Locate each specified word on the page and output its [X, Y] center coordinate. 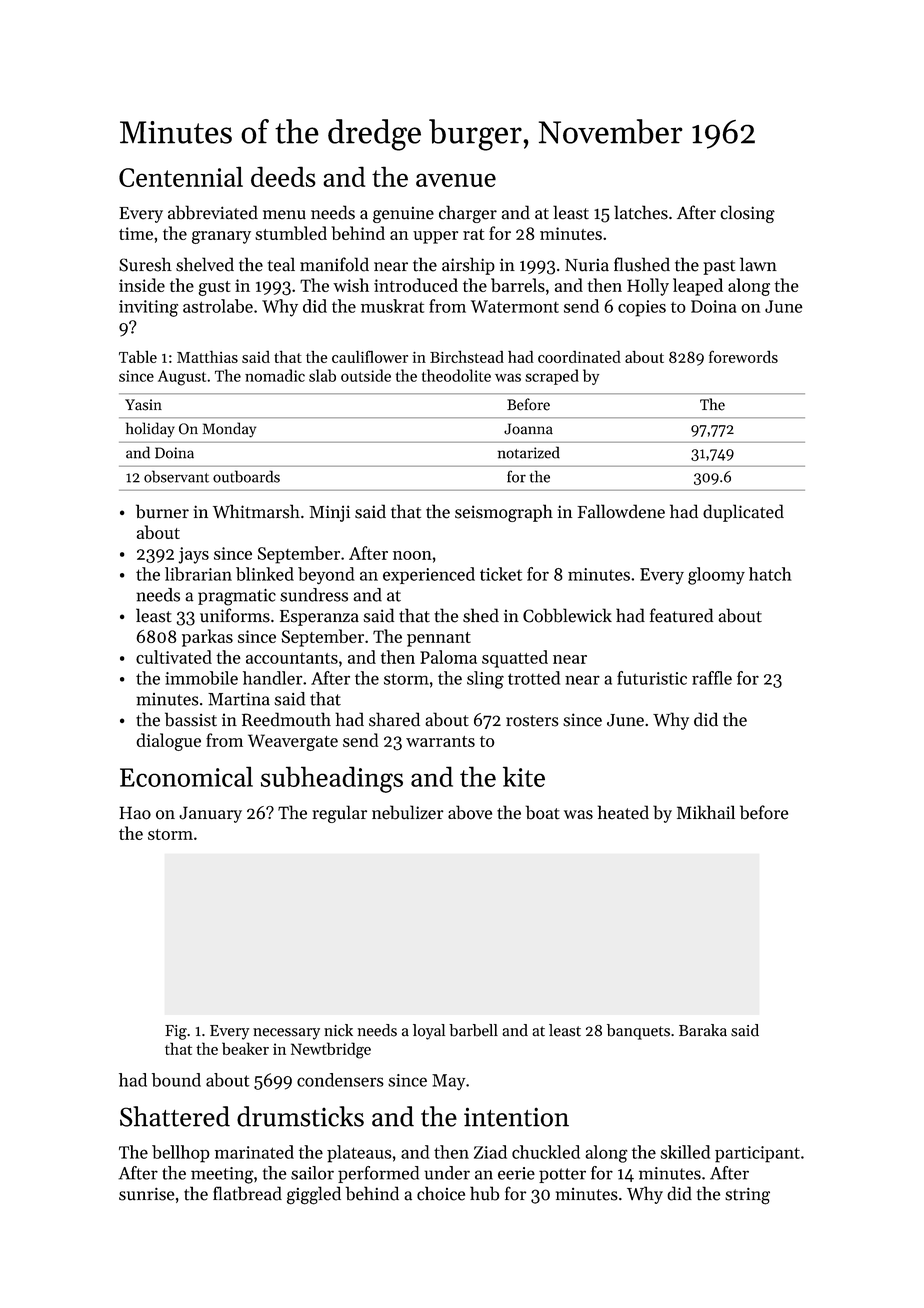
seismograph [504, 513]
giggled [314, 1195]
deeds [283, 176]
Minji [329, 513]
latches [641, 212]
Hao [135, 813]
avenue [456, 180]
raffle [712, 678]
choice [441, 1193]
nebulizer [408, 812]
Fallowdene [621, 511]
